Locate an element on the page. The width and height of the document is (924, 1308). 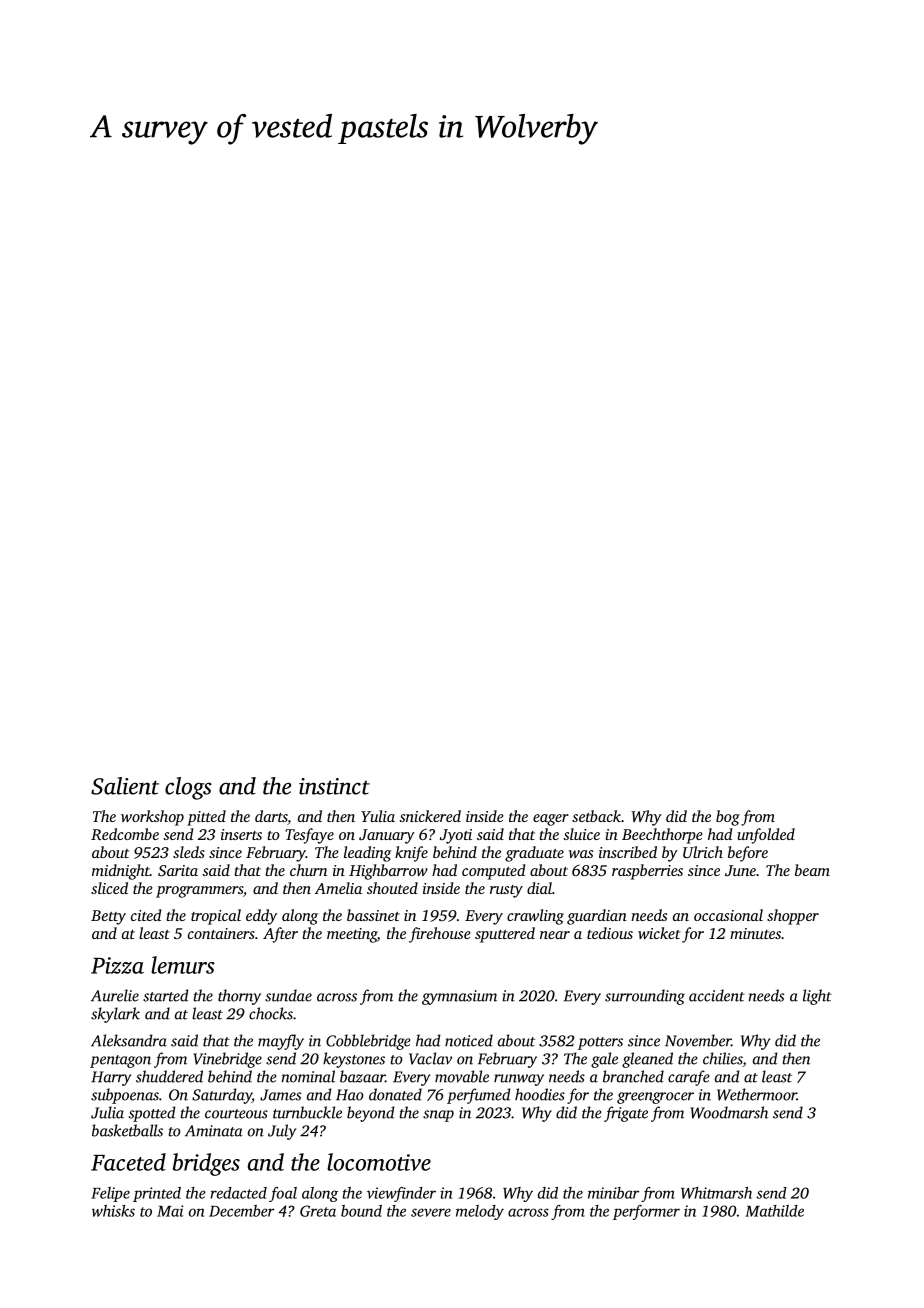
minibar is located at coordinates (613, 1193).
